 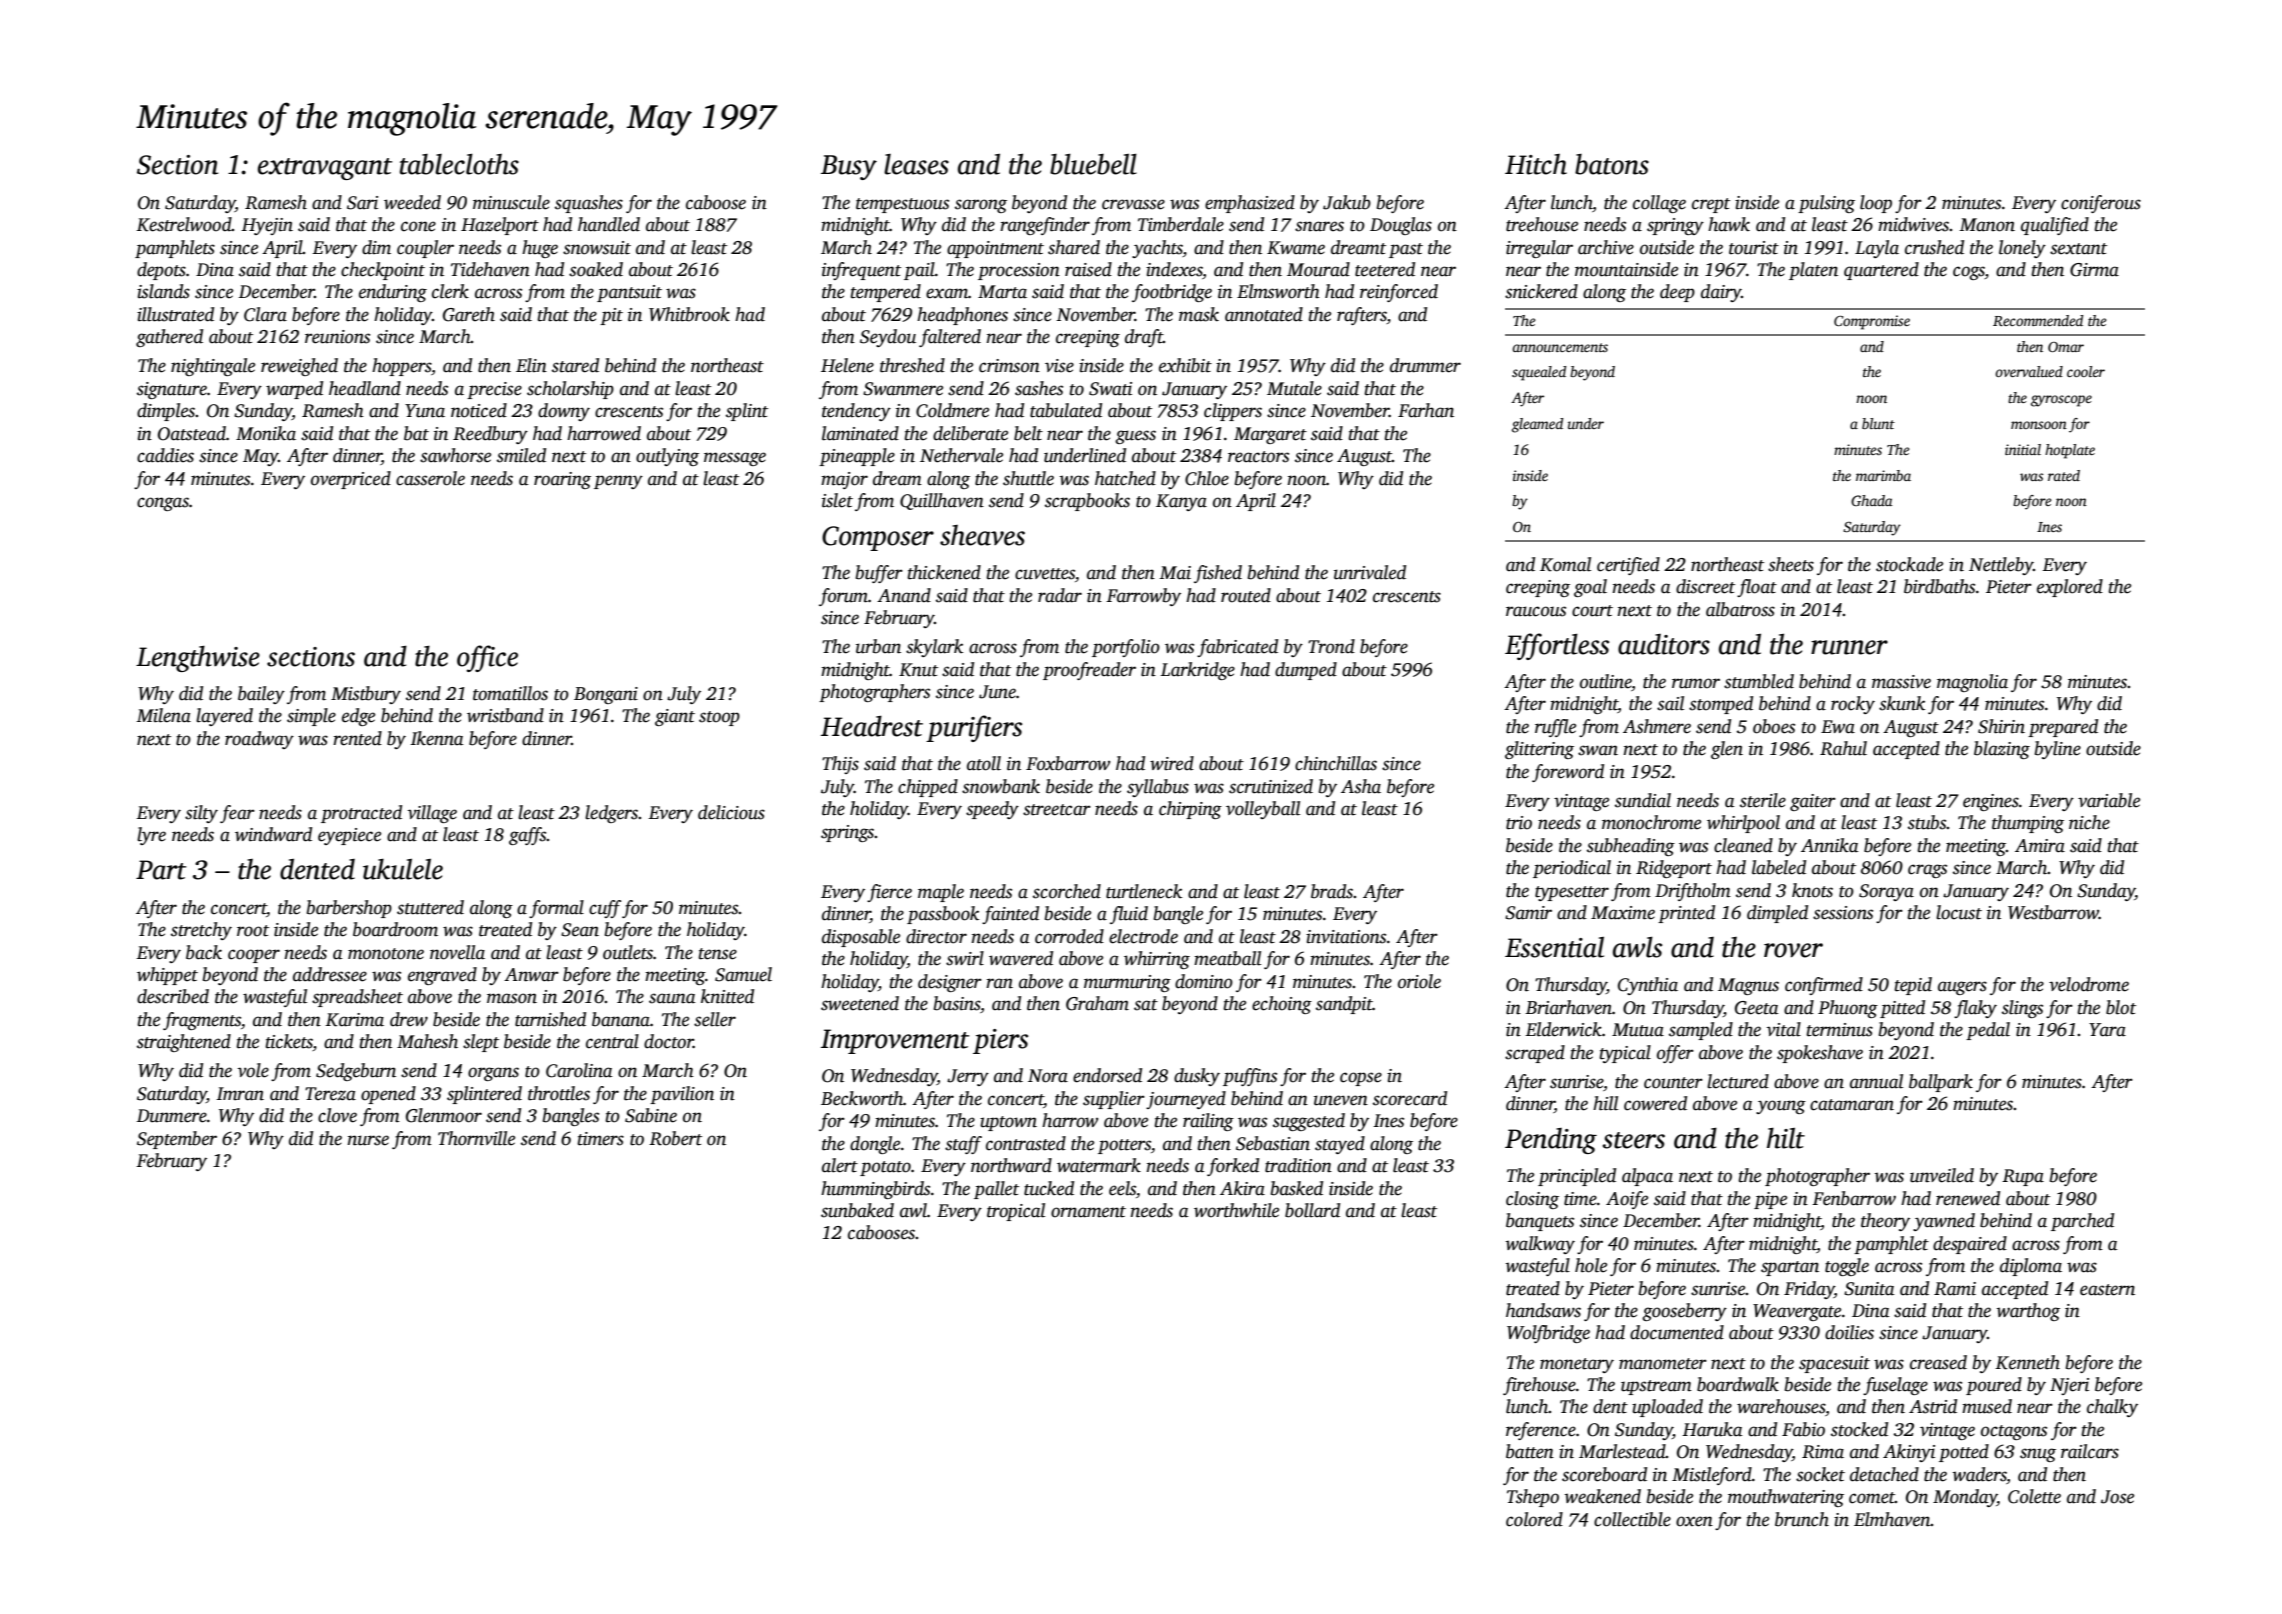 What do you see at coordinates (1126, 648) in the document?
I see `portfolio` at bounding box center [1126, 648].
